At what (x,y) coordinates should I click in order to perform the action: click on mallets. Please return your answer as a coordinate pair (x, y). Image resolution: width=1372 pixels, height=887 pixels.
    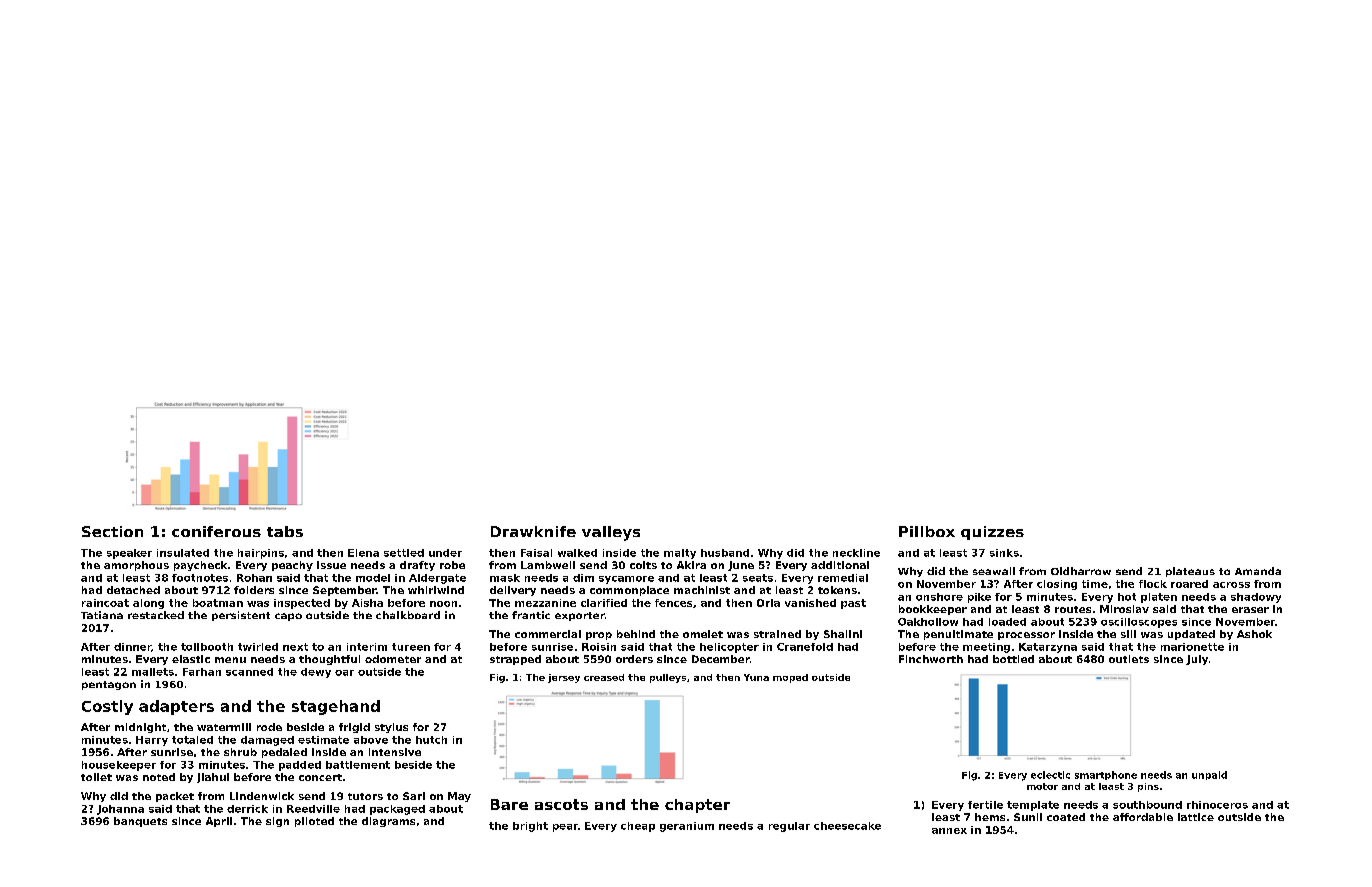
    Looking at the image, I should click on (153, 672).
